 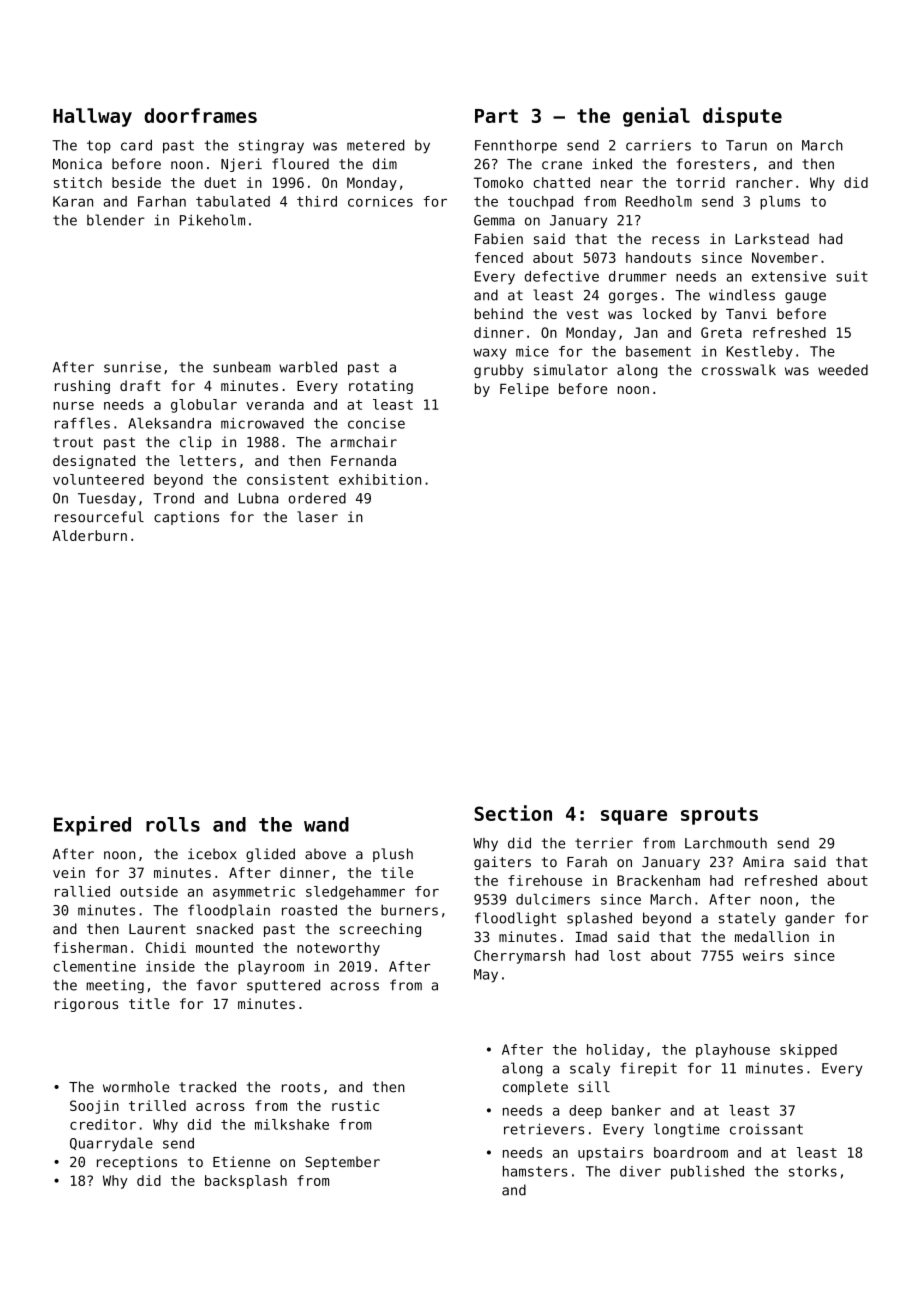 What do you see at coordinates (326, 824) in the screenshot?
I see `wand` at bounding box center [326, 824].
